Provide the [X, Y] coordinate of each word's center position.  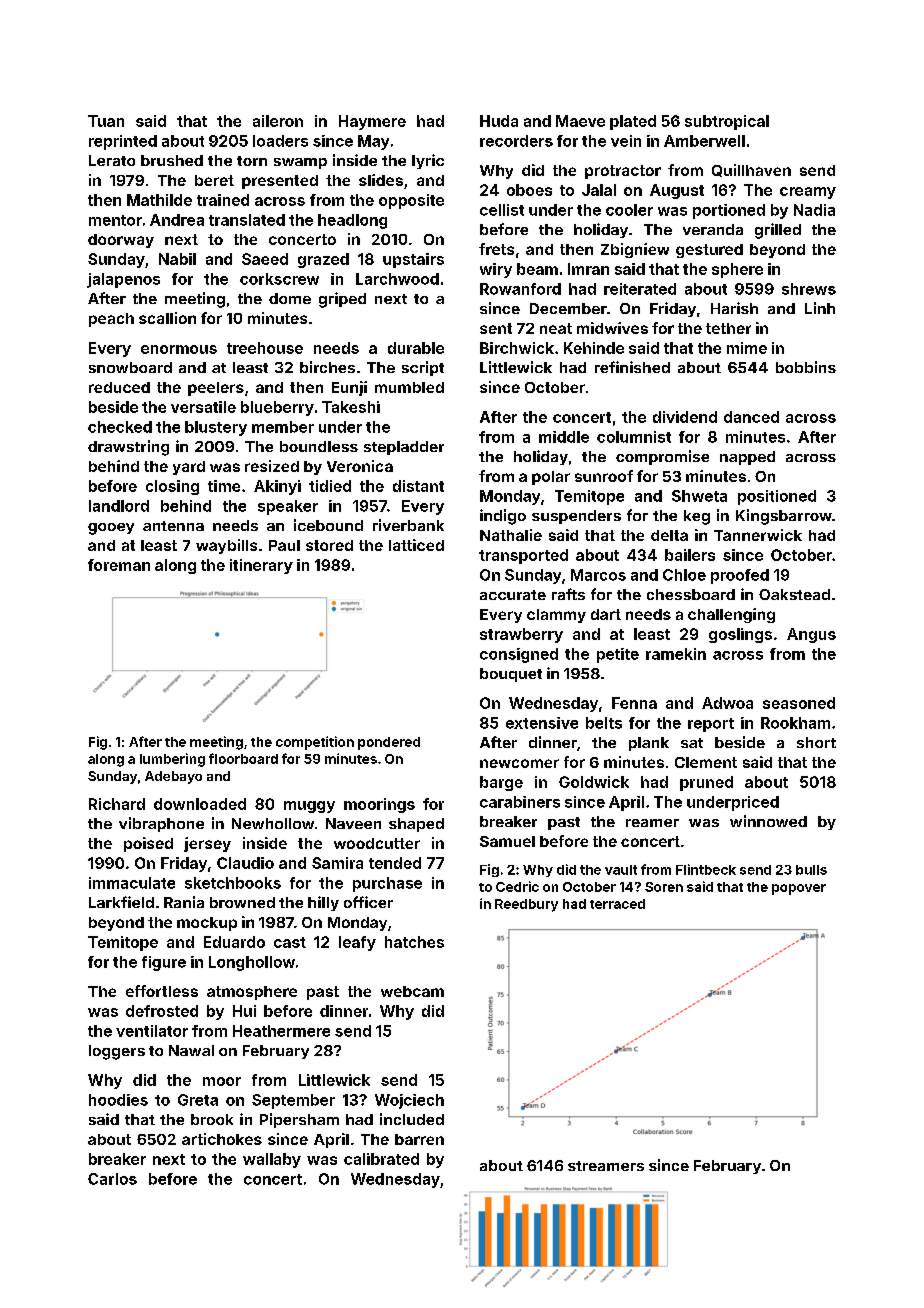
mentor [115, 220]
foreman [119, 565]
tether [728, 328]
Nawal [191, 1050]
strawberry [521, 635]
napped [747, 458]
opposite [411, 201]
